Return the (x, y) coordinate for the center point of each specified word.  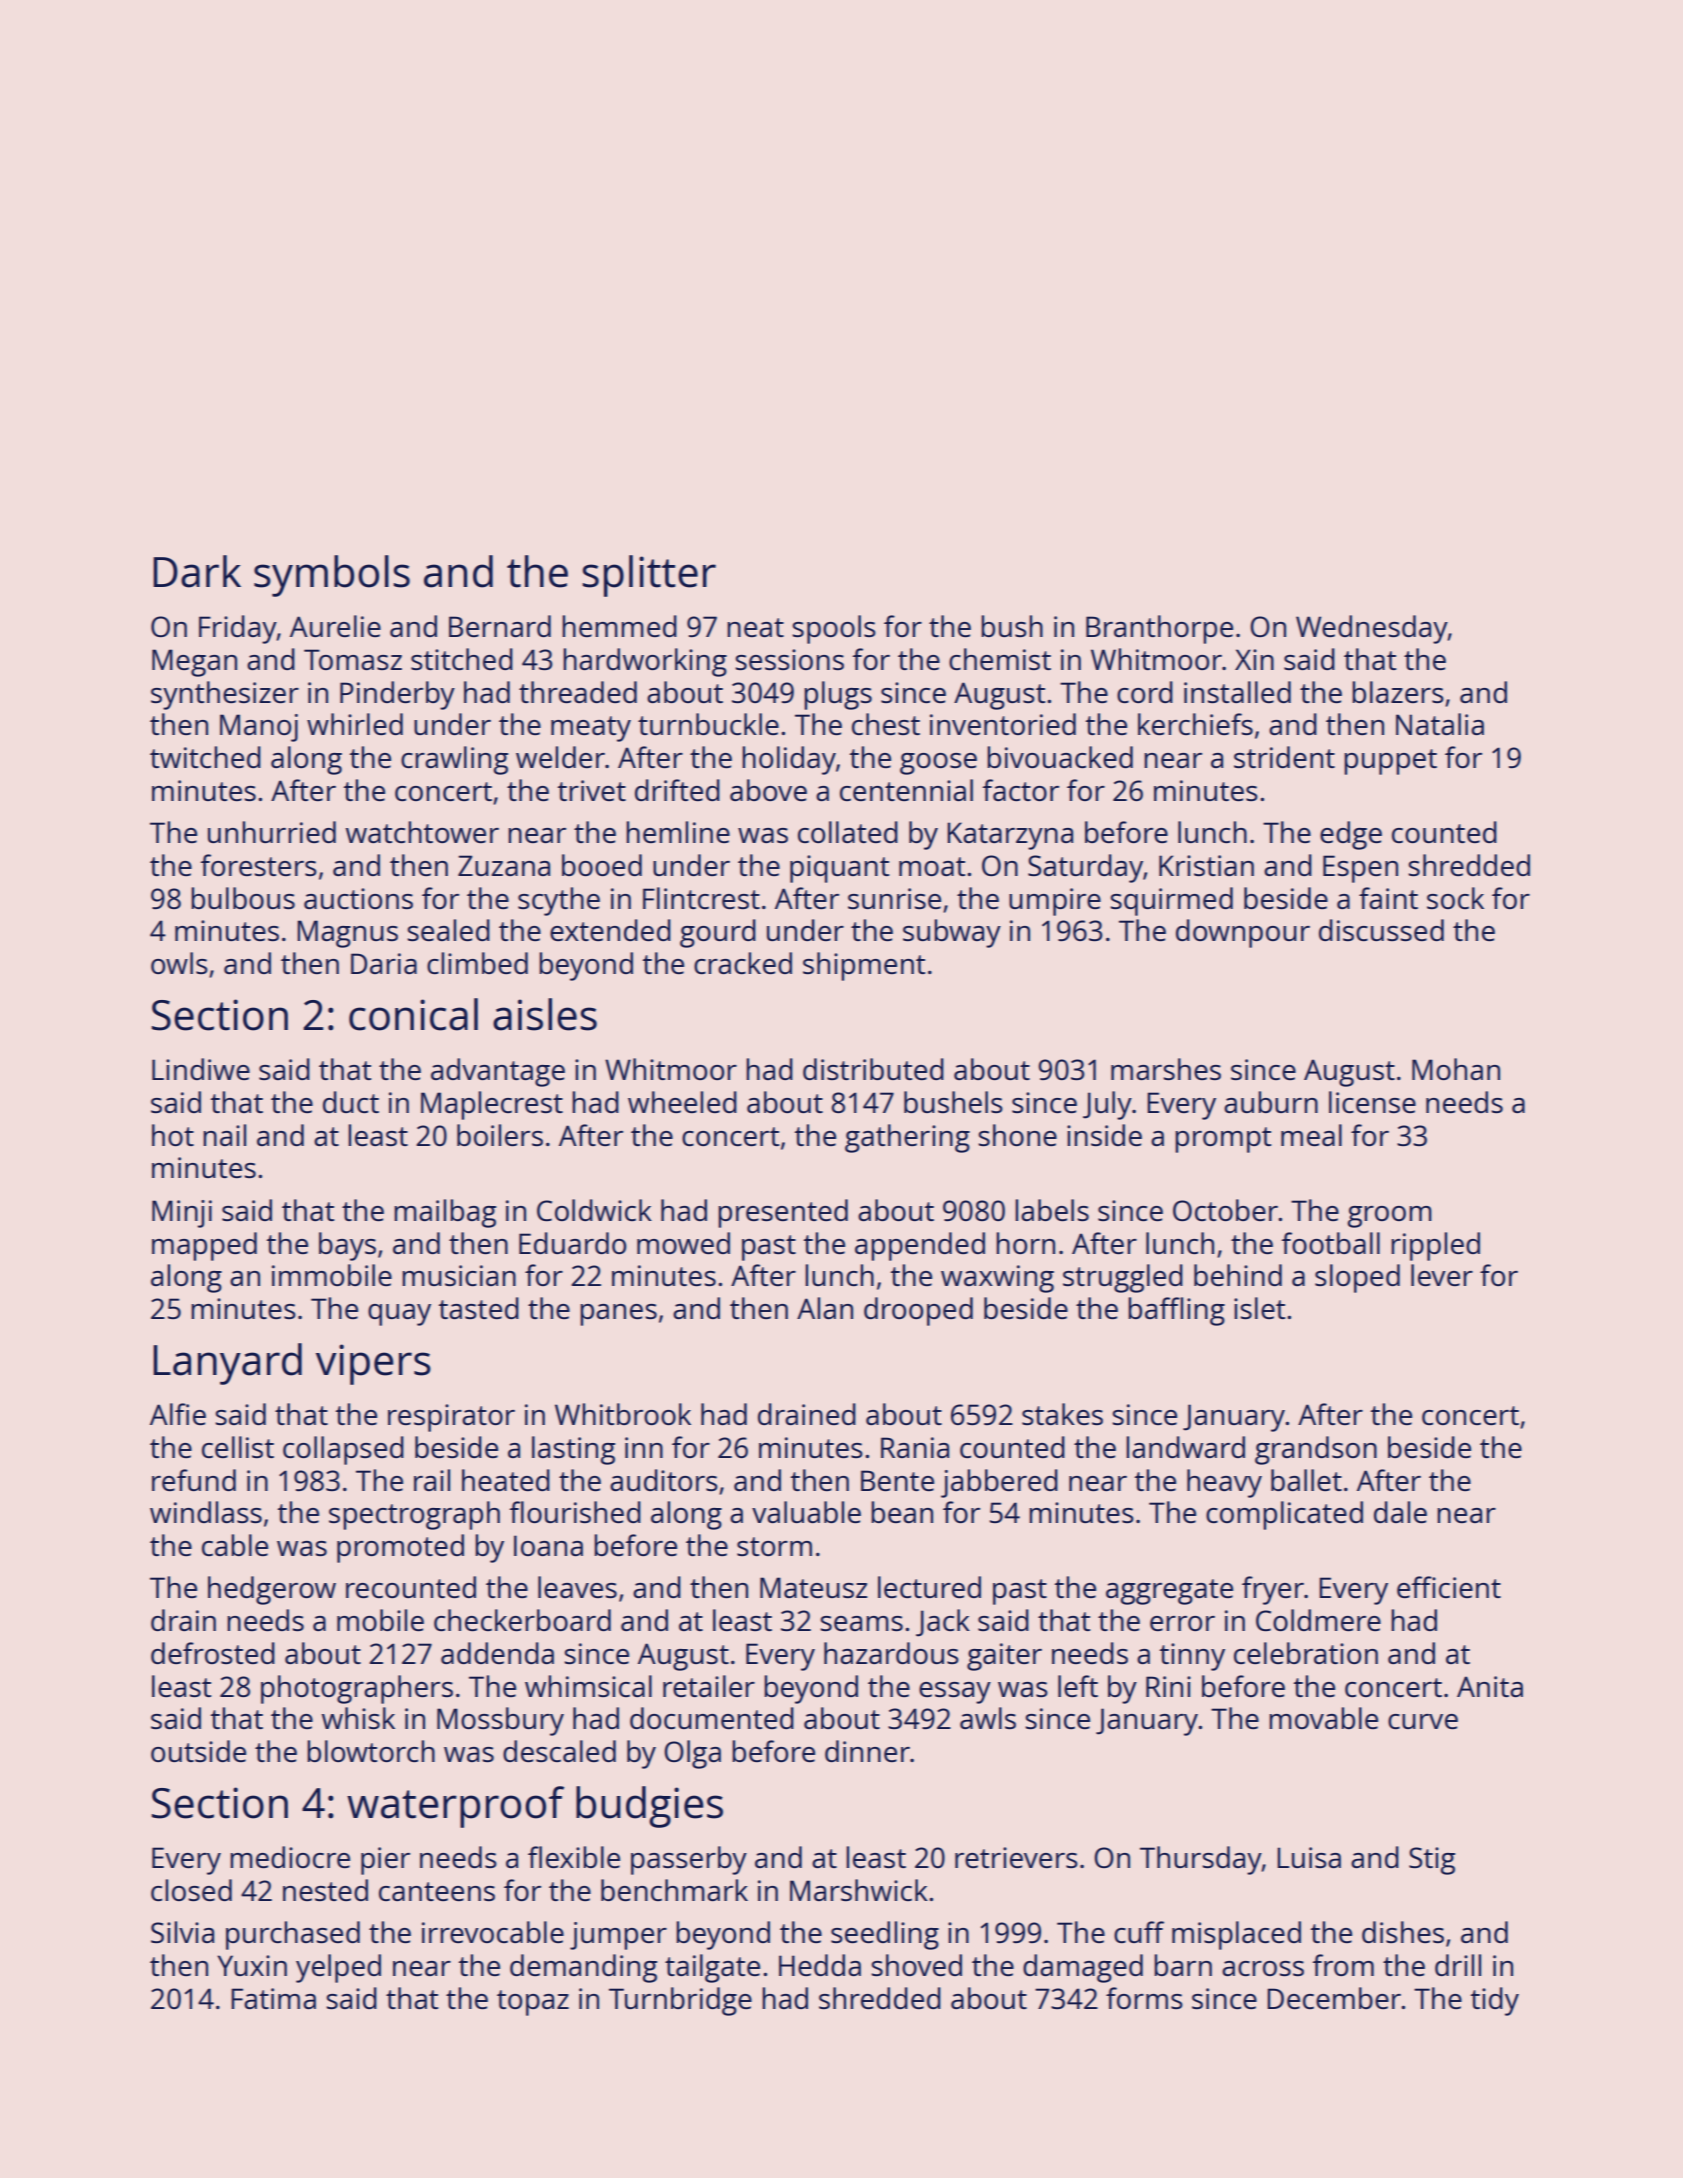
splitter (649, 576)
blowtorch (371, 1751)
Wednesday (1372, 629)
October (1225, 1210)
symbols (332, 576)
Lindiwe (201, 1069)
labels (1052, 1210)
